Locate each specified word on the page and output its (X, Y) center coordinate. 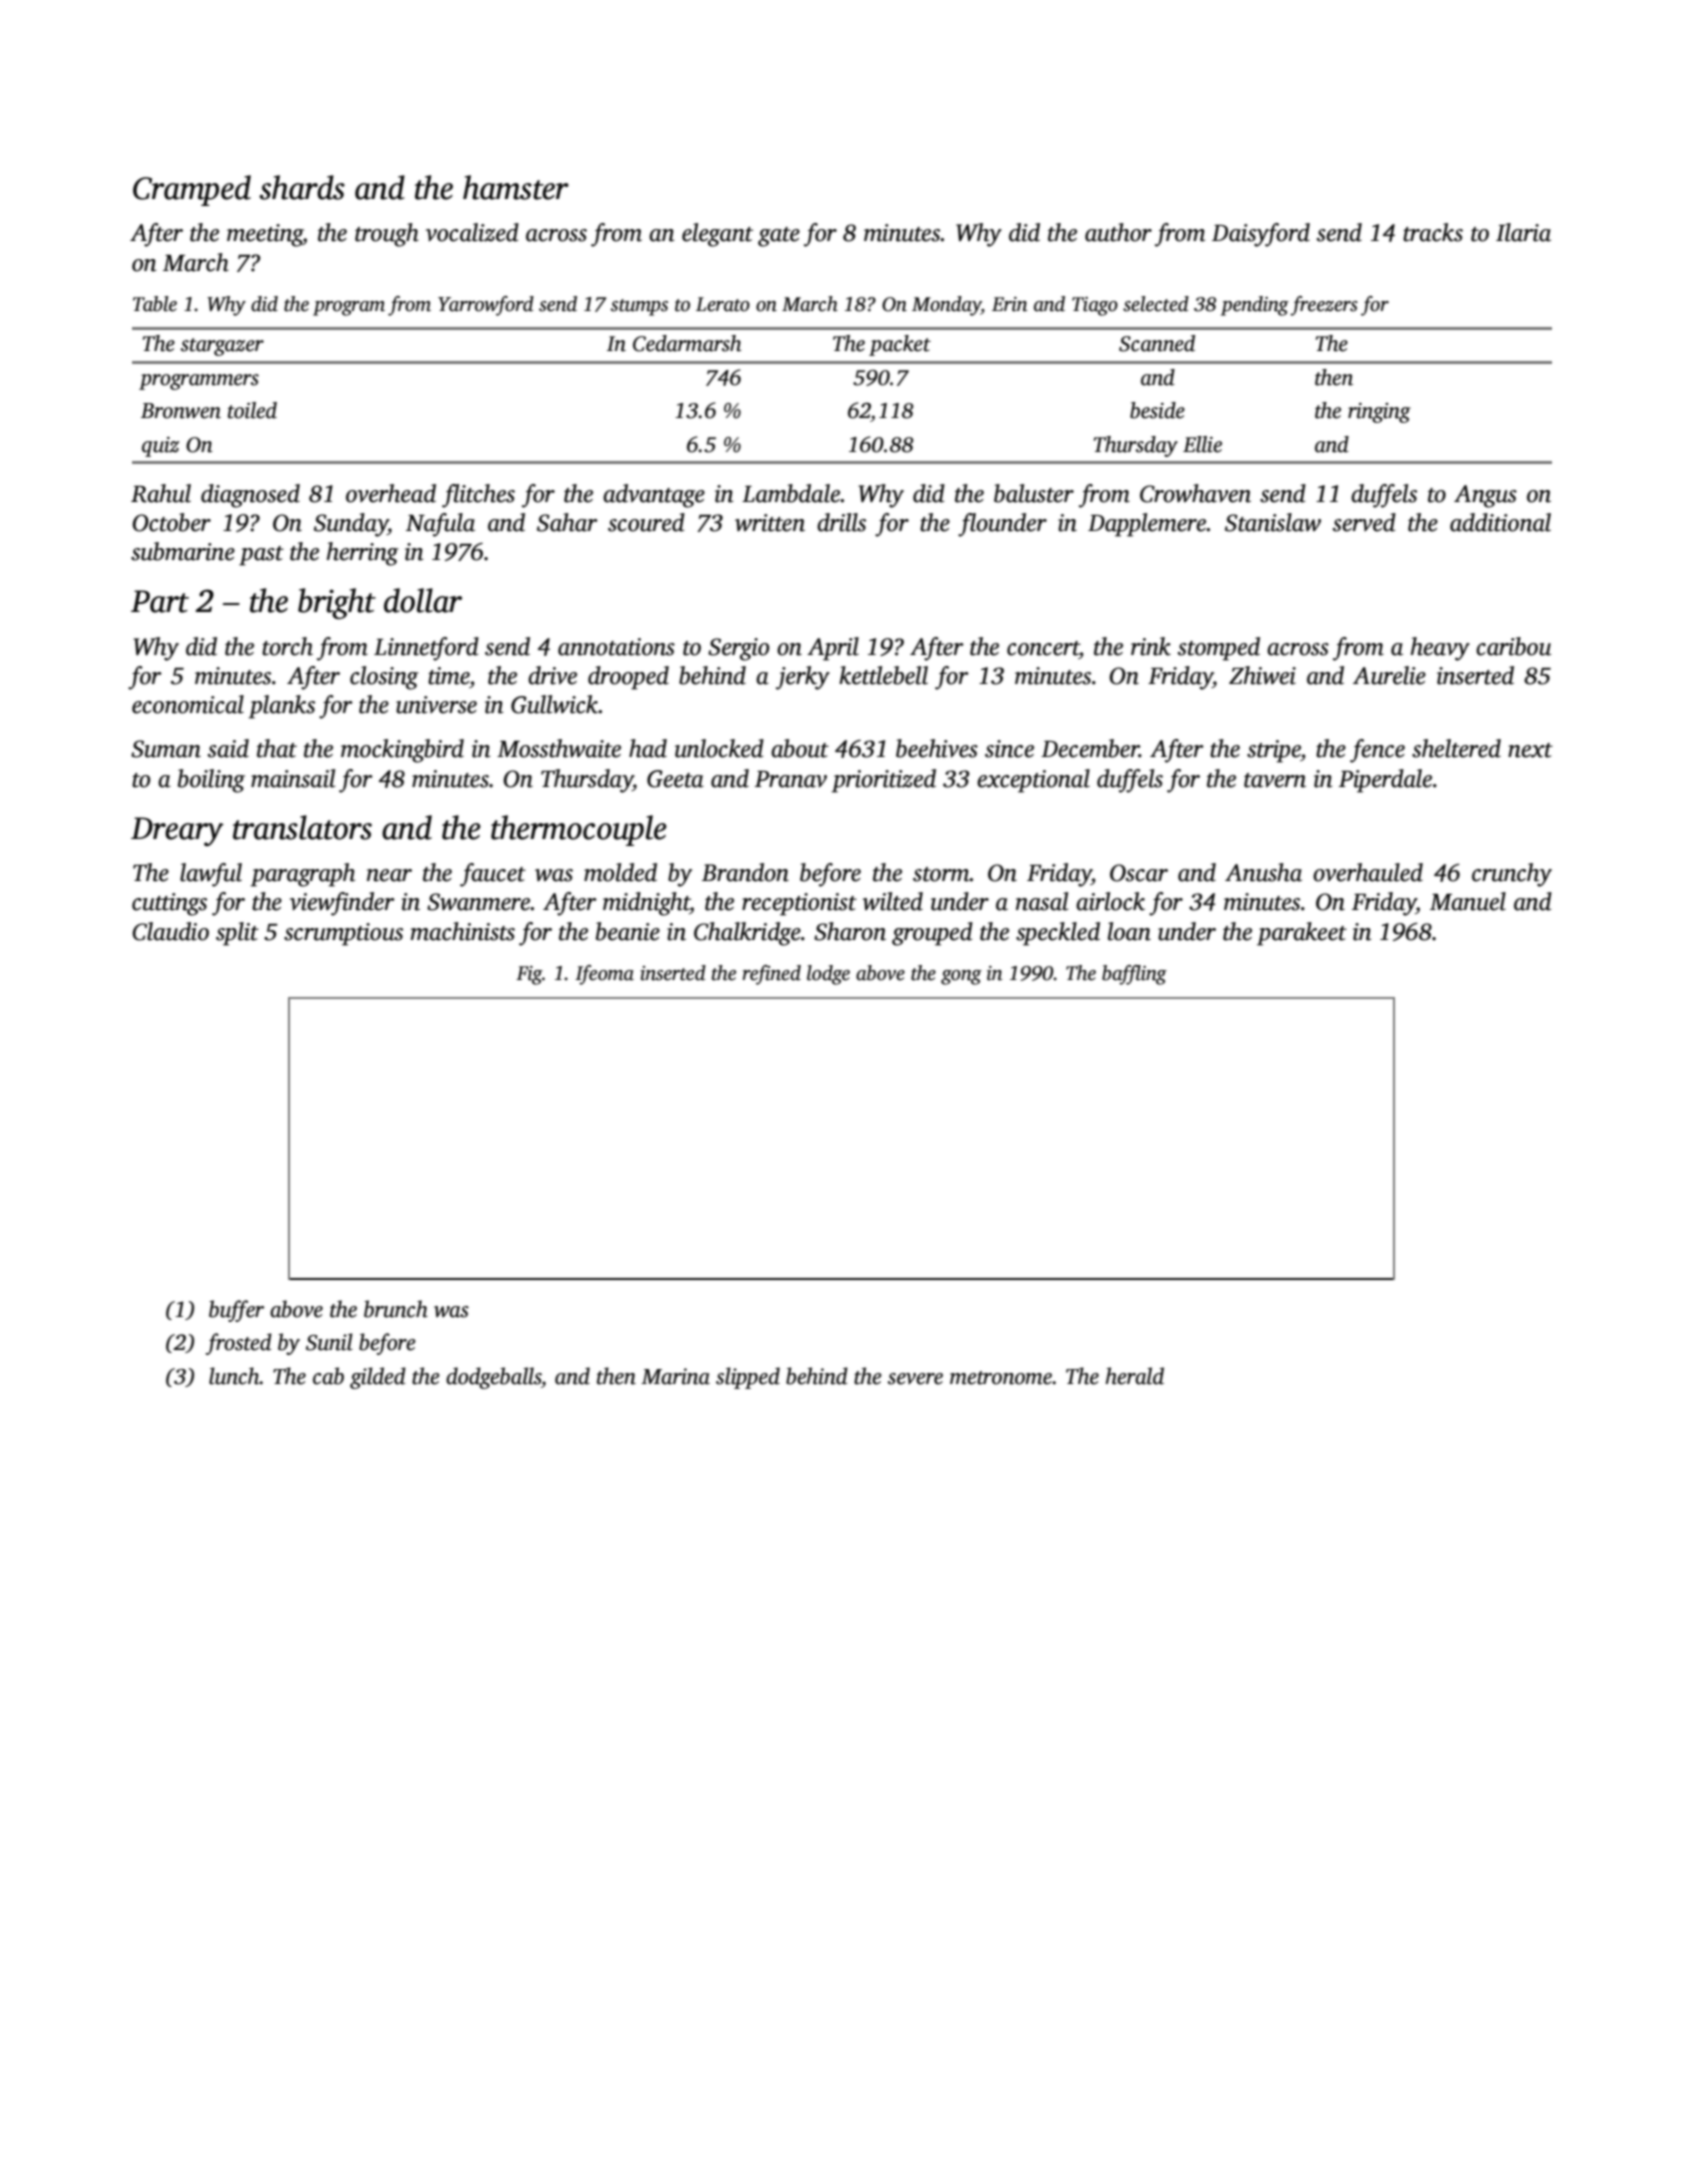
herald (1134, 1376)
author (1118, 232)
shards (302, 187)
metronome (1001, 1378)
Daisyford (1261, 235)
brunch (396, 1309)
